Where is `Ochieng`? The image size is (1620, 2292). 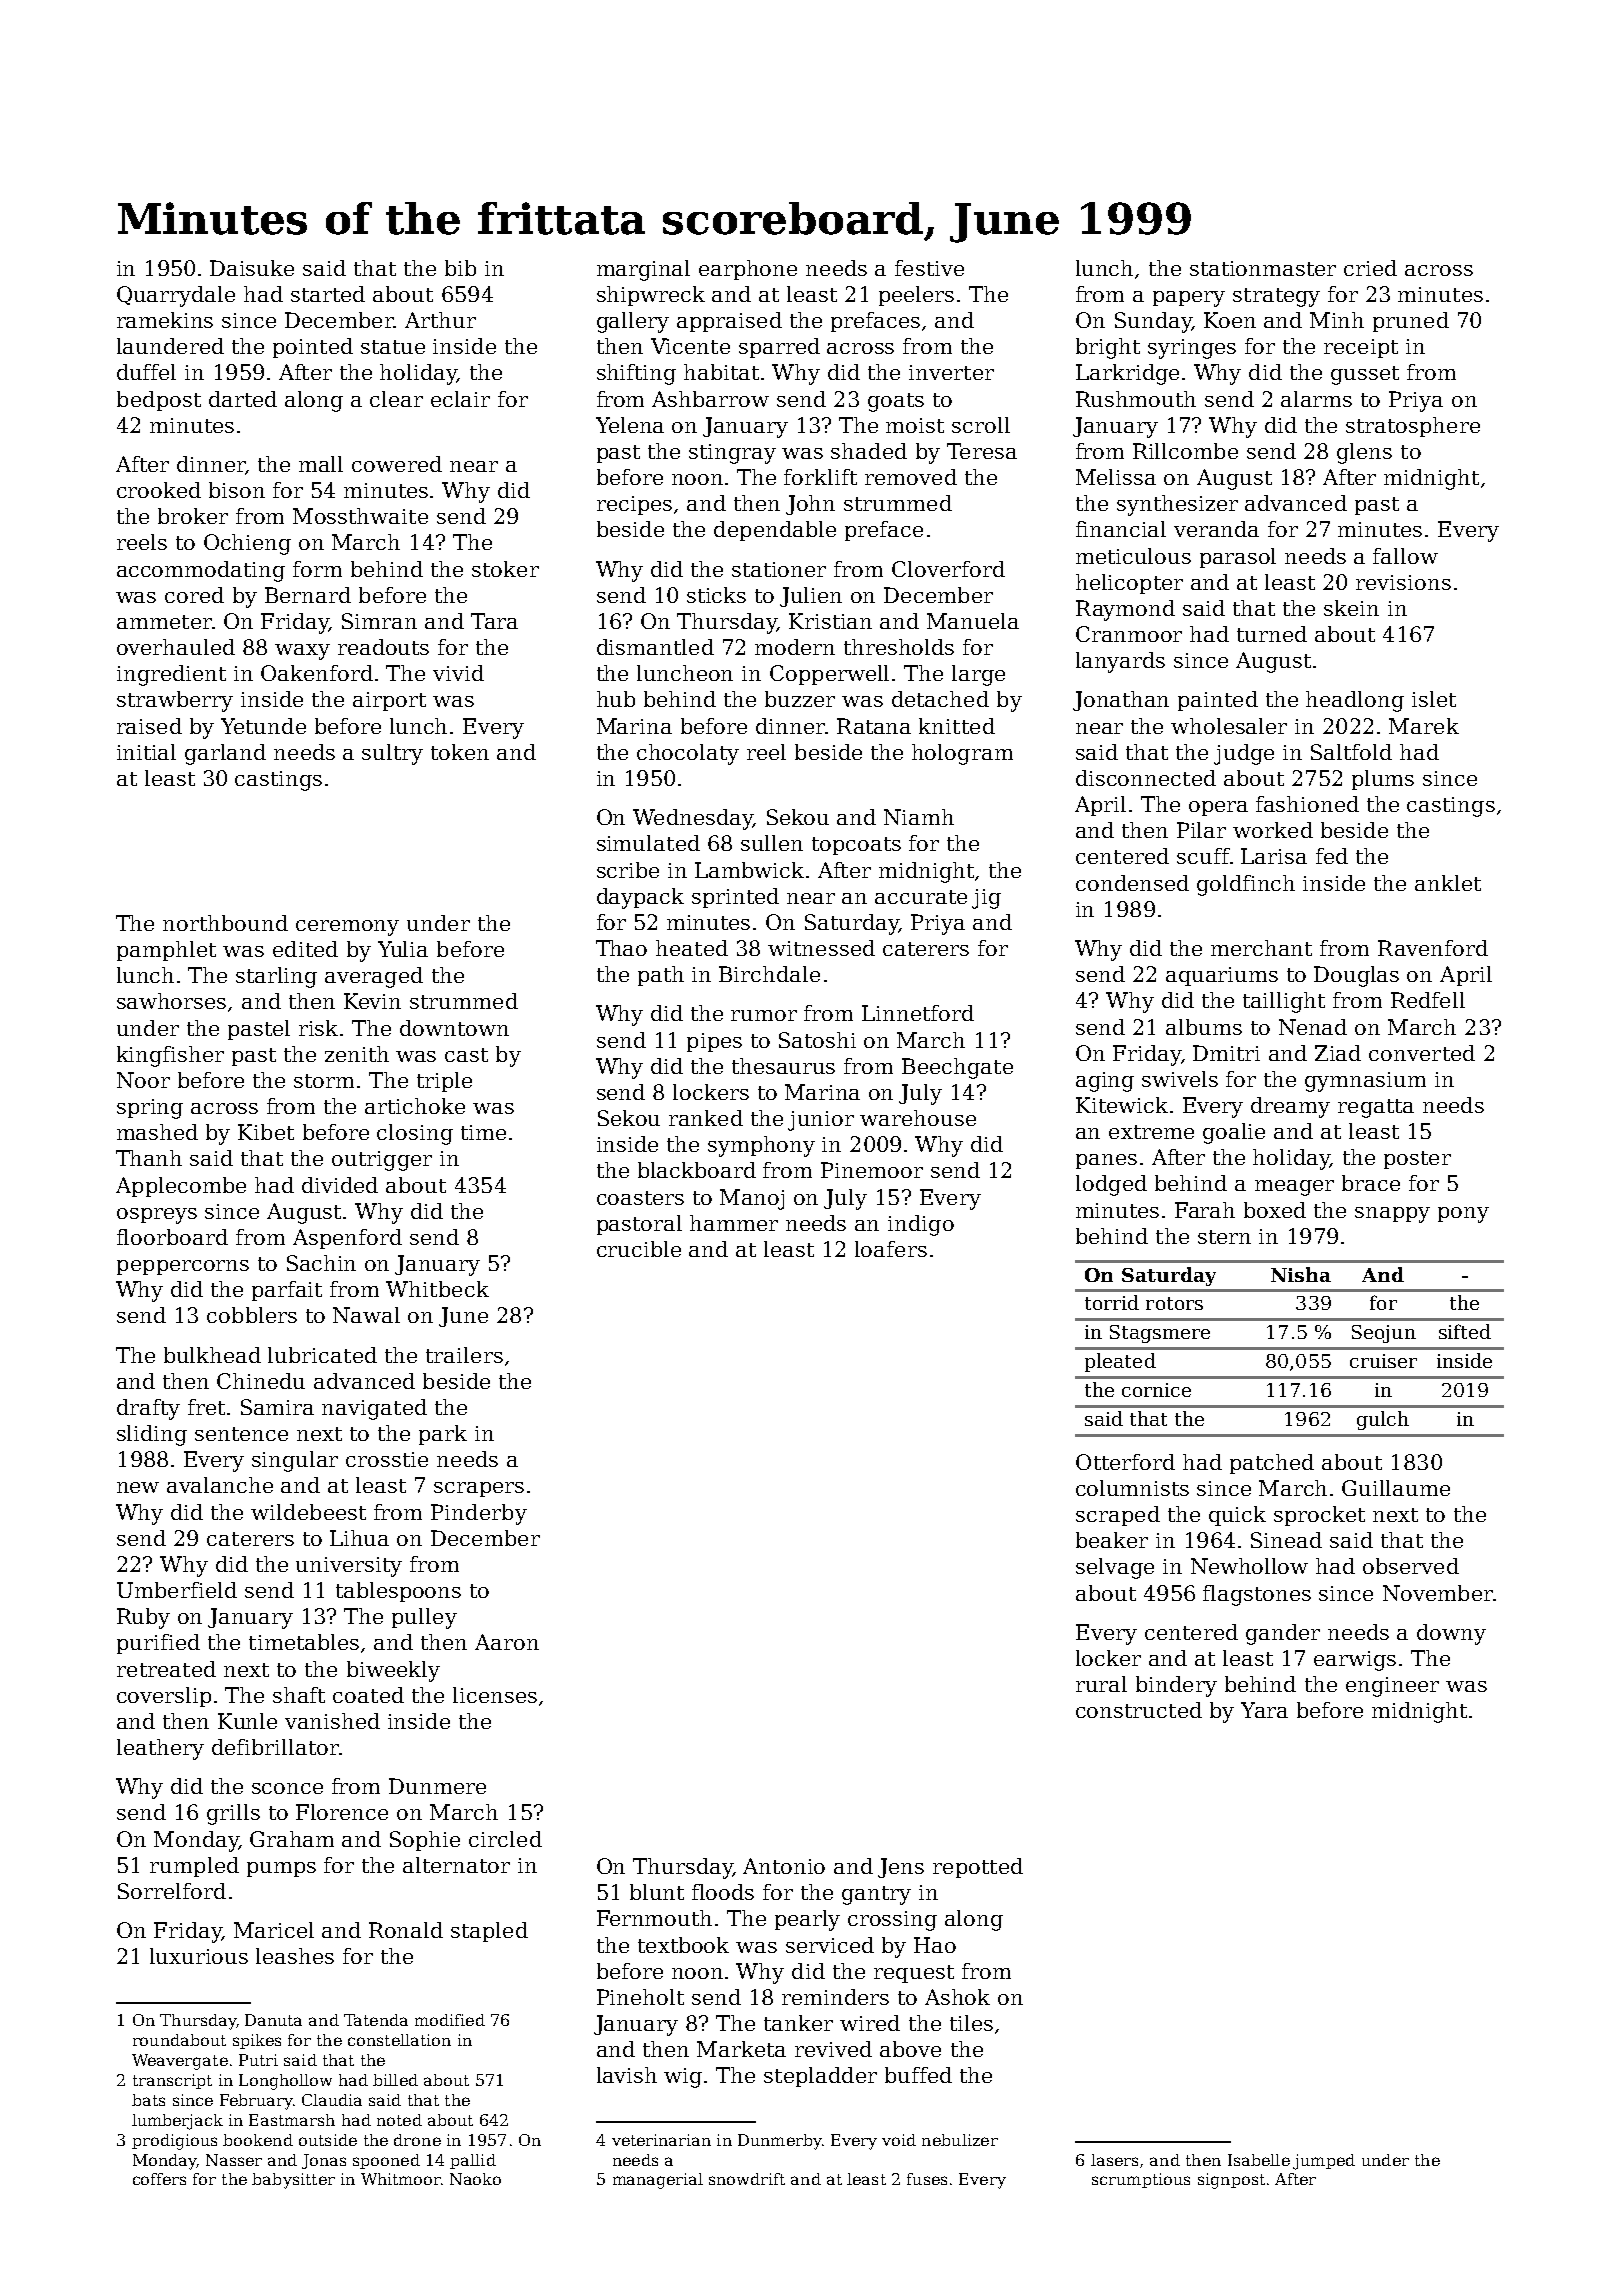 Ochieng is located at coordinates (247, 544).
